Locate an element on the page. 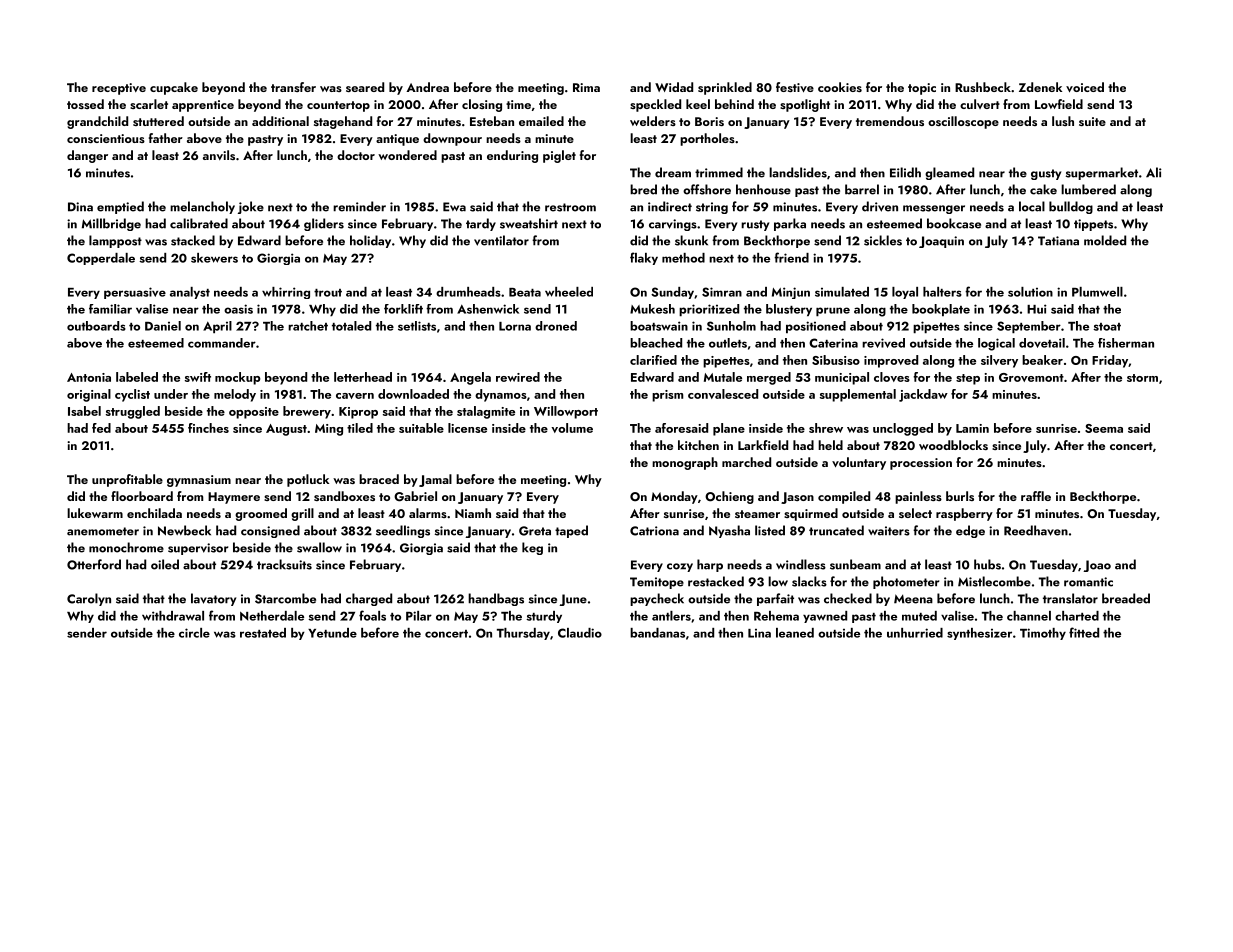 This document has height=952, width=1233. tracksuits is located at coordinates (284, 564).
